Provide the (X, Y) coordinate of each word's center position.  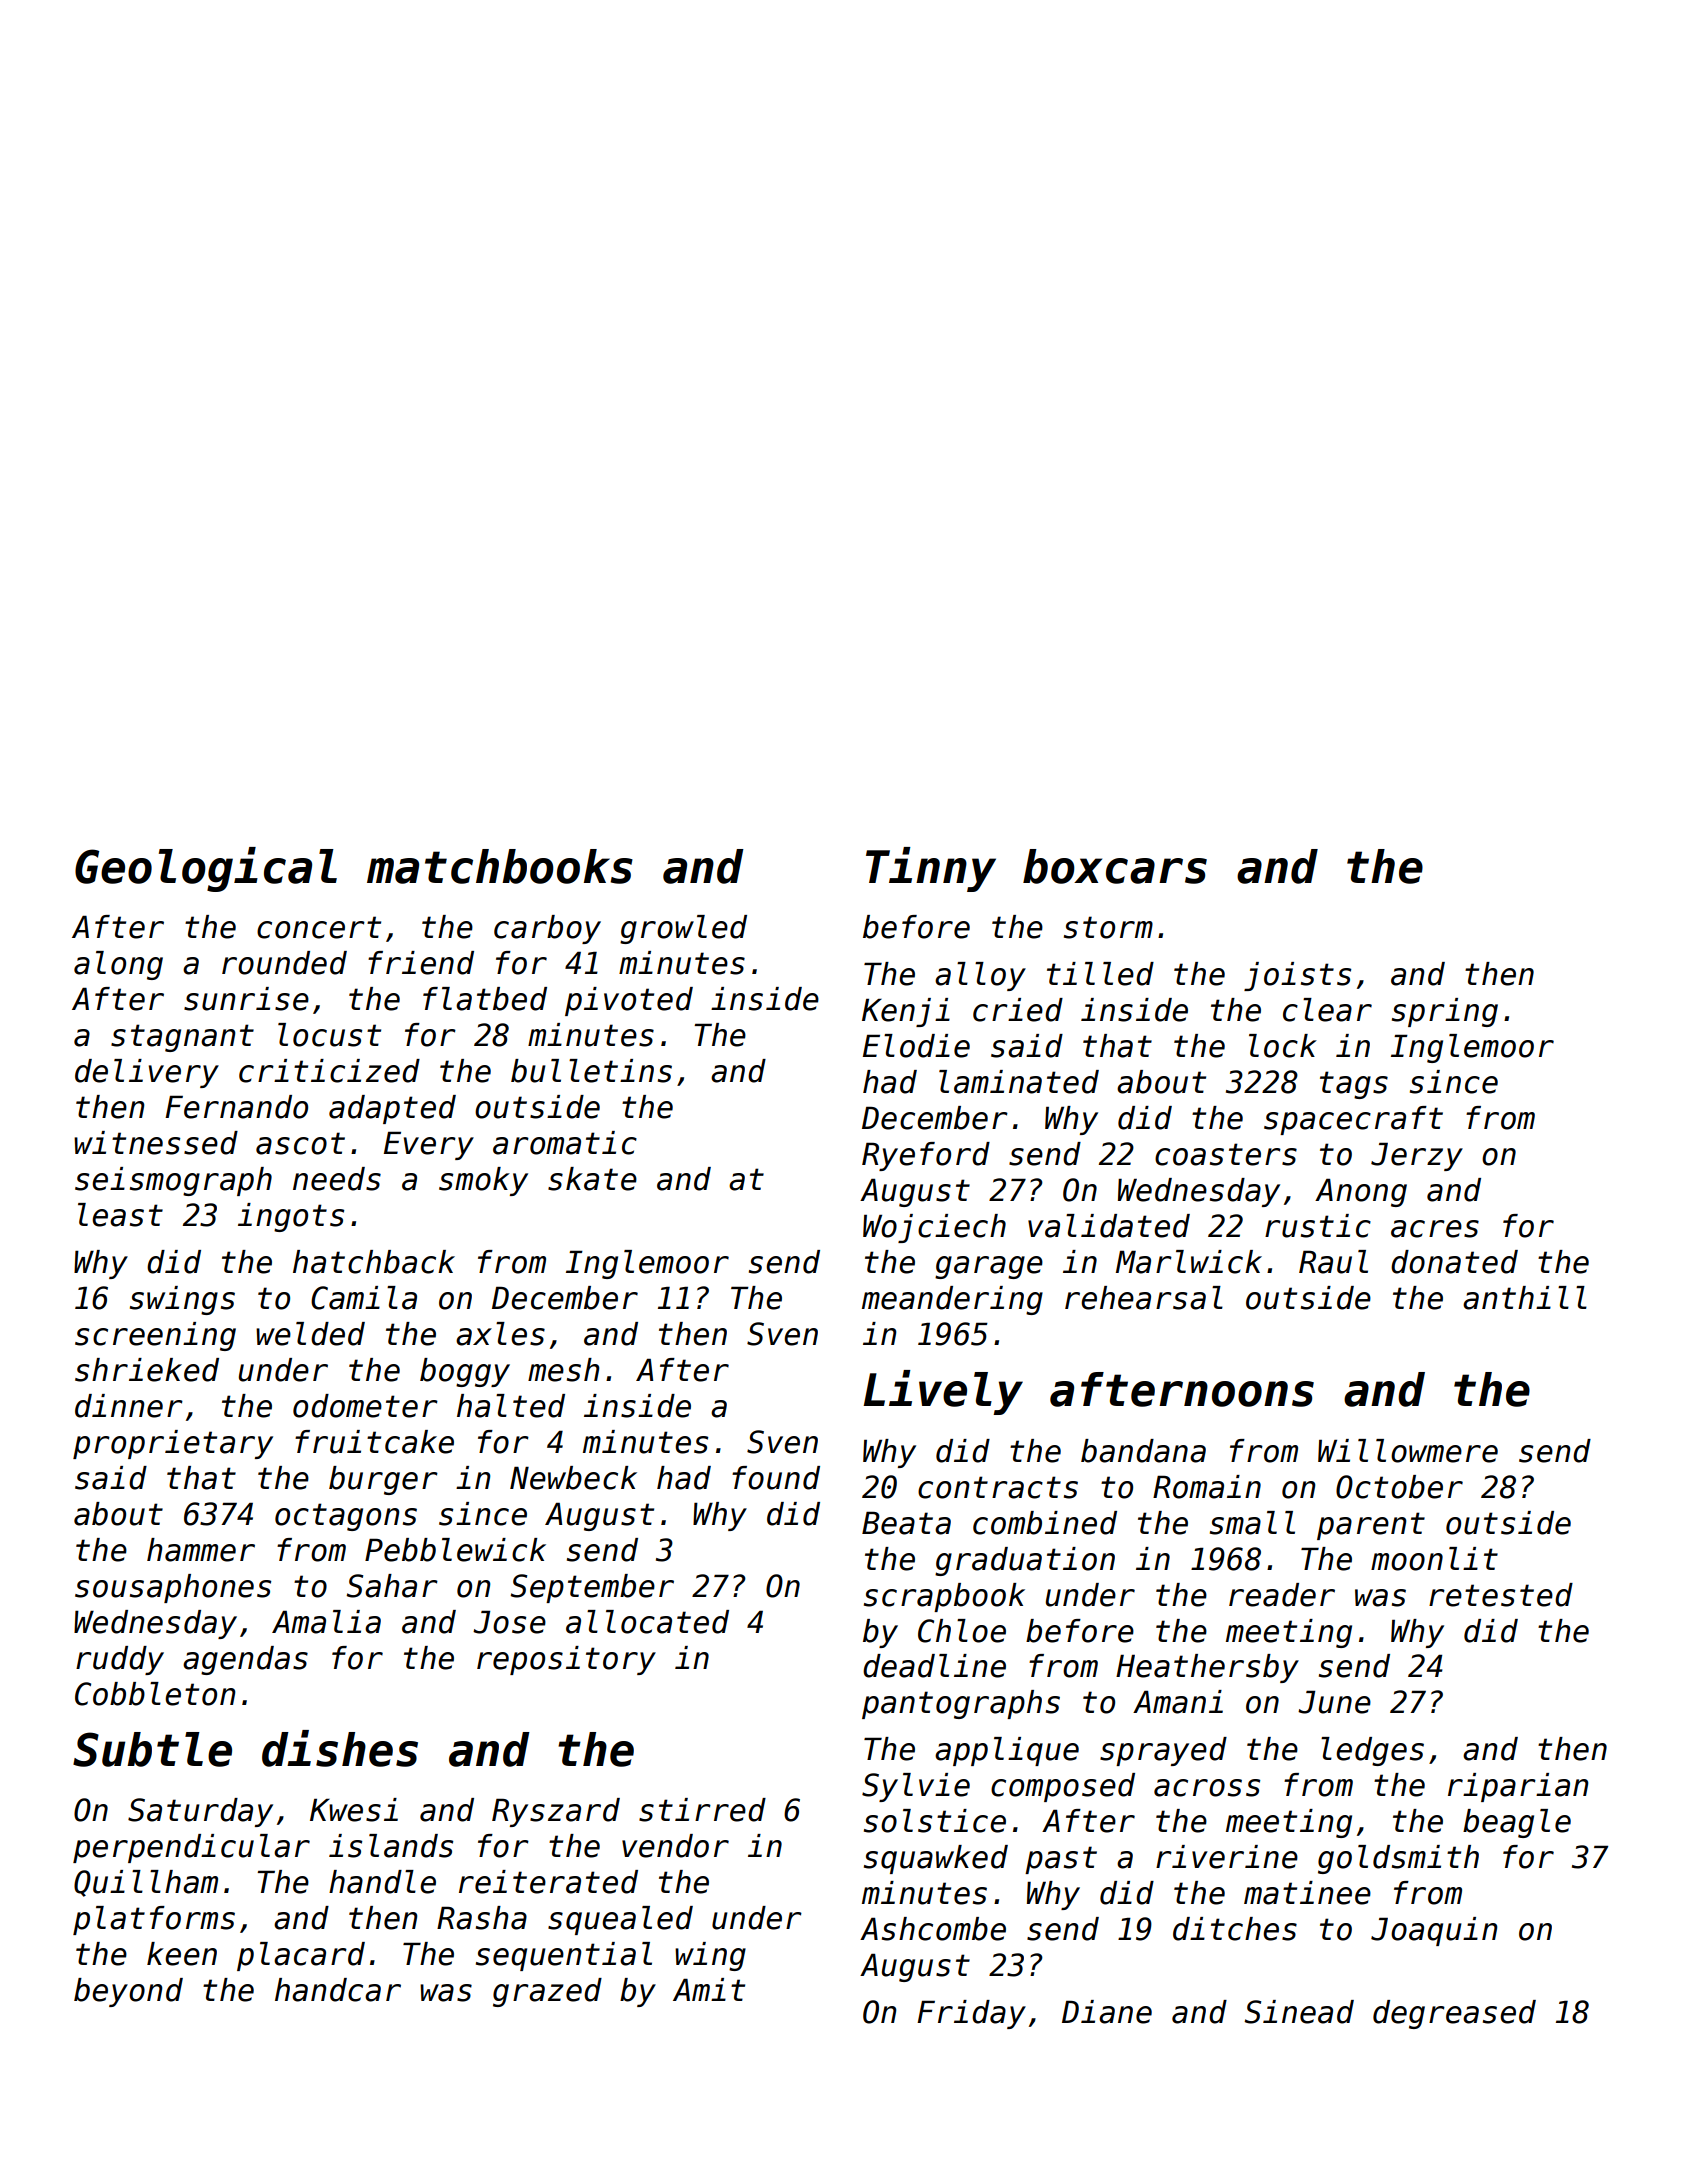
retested (1501, 1595)
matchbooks (500, 866)
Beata (906, 1523)
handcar (338, 1990)
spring (1445, 1012)
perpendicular (191, 1848)
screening (155, 1336)
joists (1297, 976)
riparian (1518, 1787)
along (118, 965)
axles (500, 1334)
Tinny (931, 869)
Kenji (906, 1012)
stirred (702, 1810)
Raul (1333, 1262)
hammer (201, 1550)
